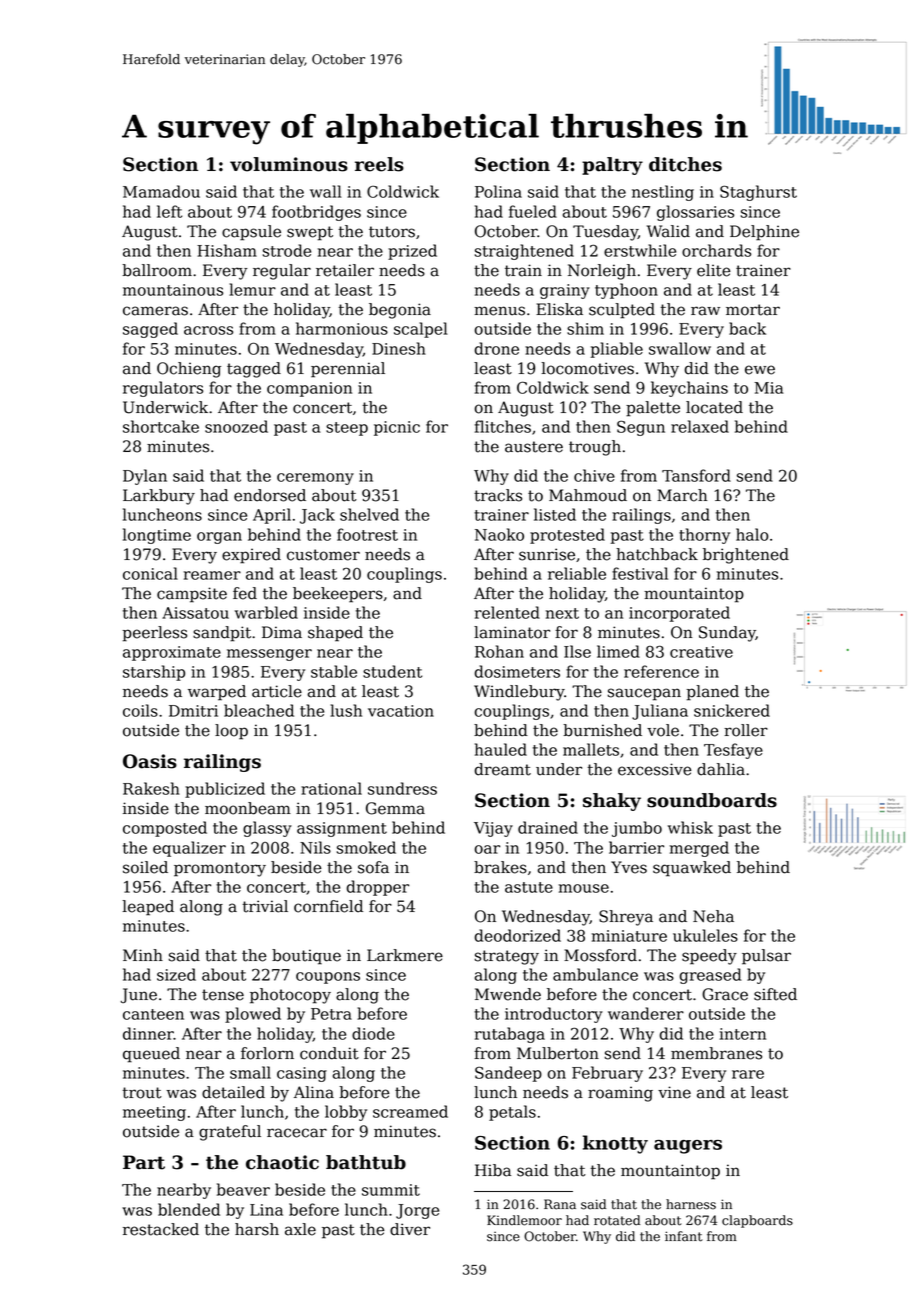 The height and width of the screenshot is (1308, 924). I want to click on miniature, so click(629, 936).
